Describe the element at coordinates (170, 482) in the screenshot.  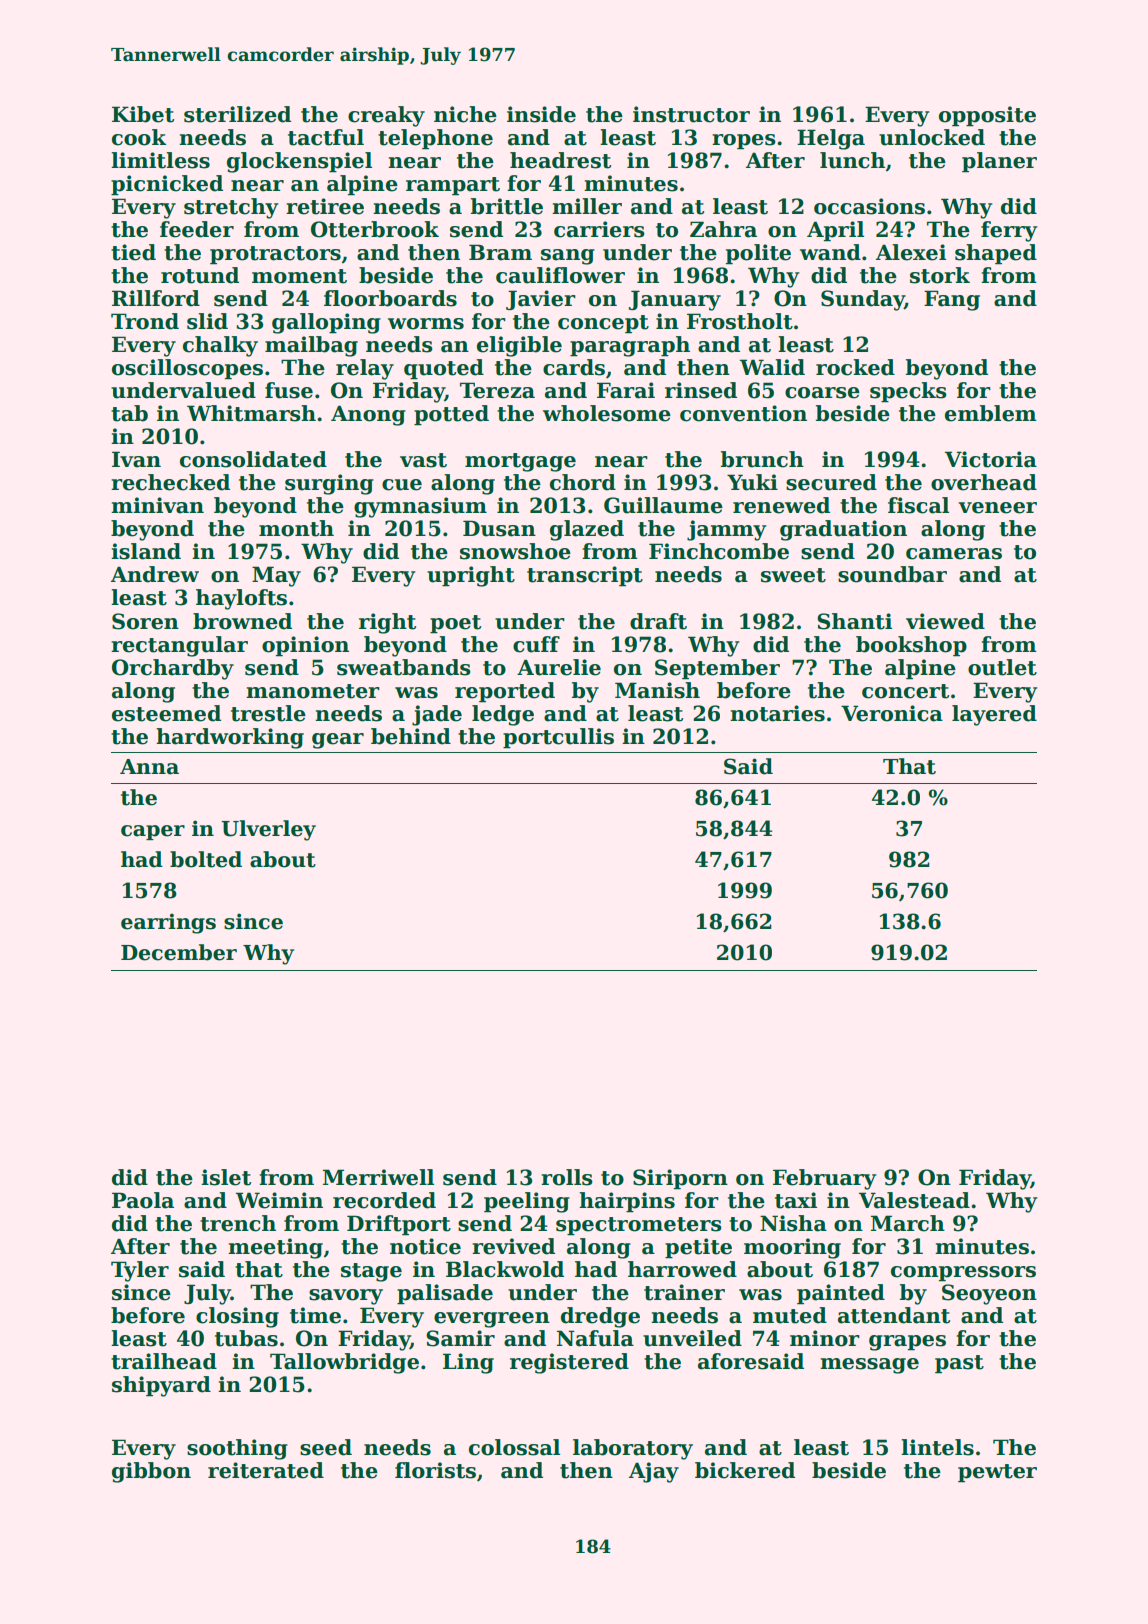
I see `rechecked` at that location.
